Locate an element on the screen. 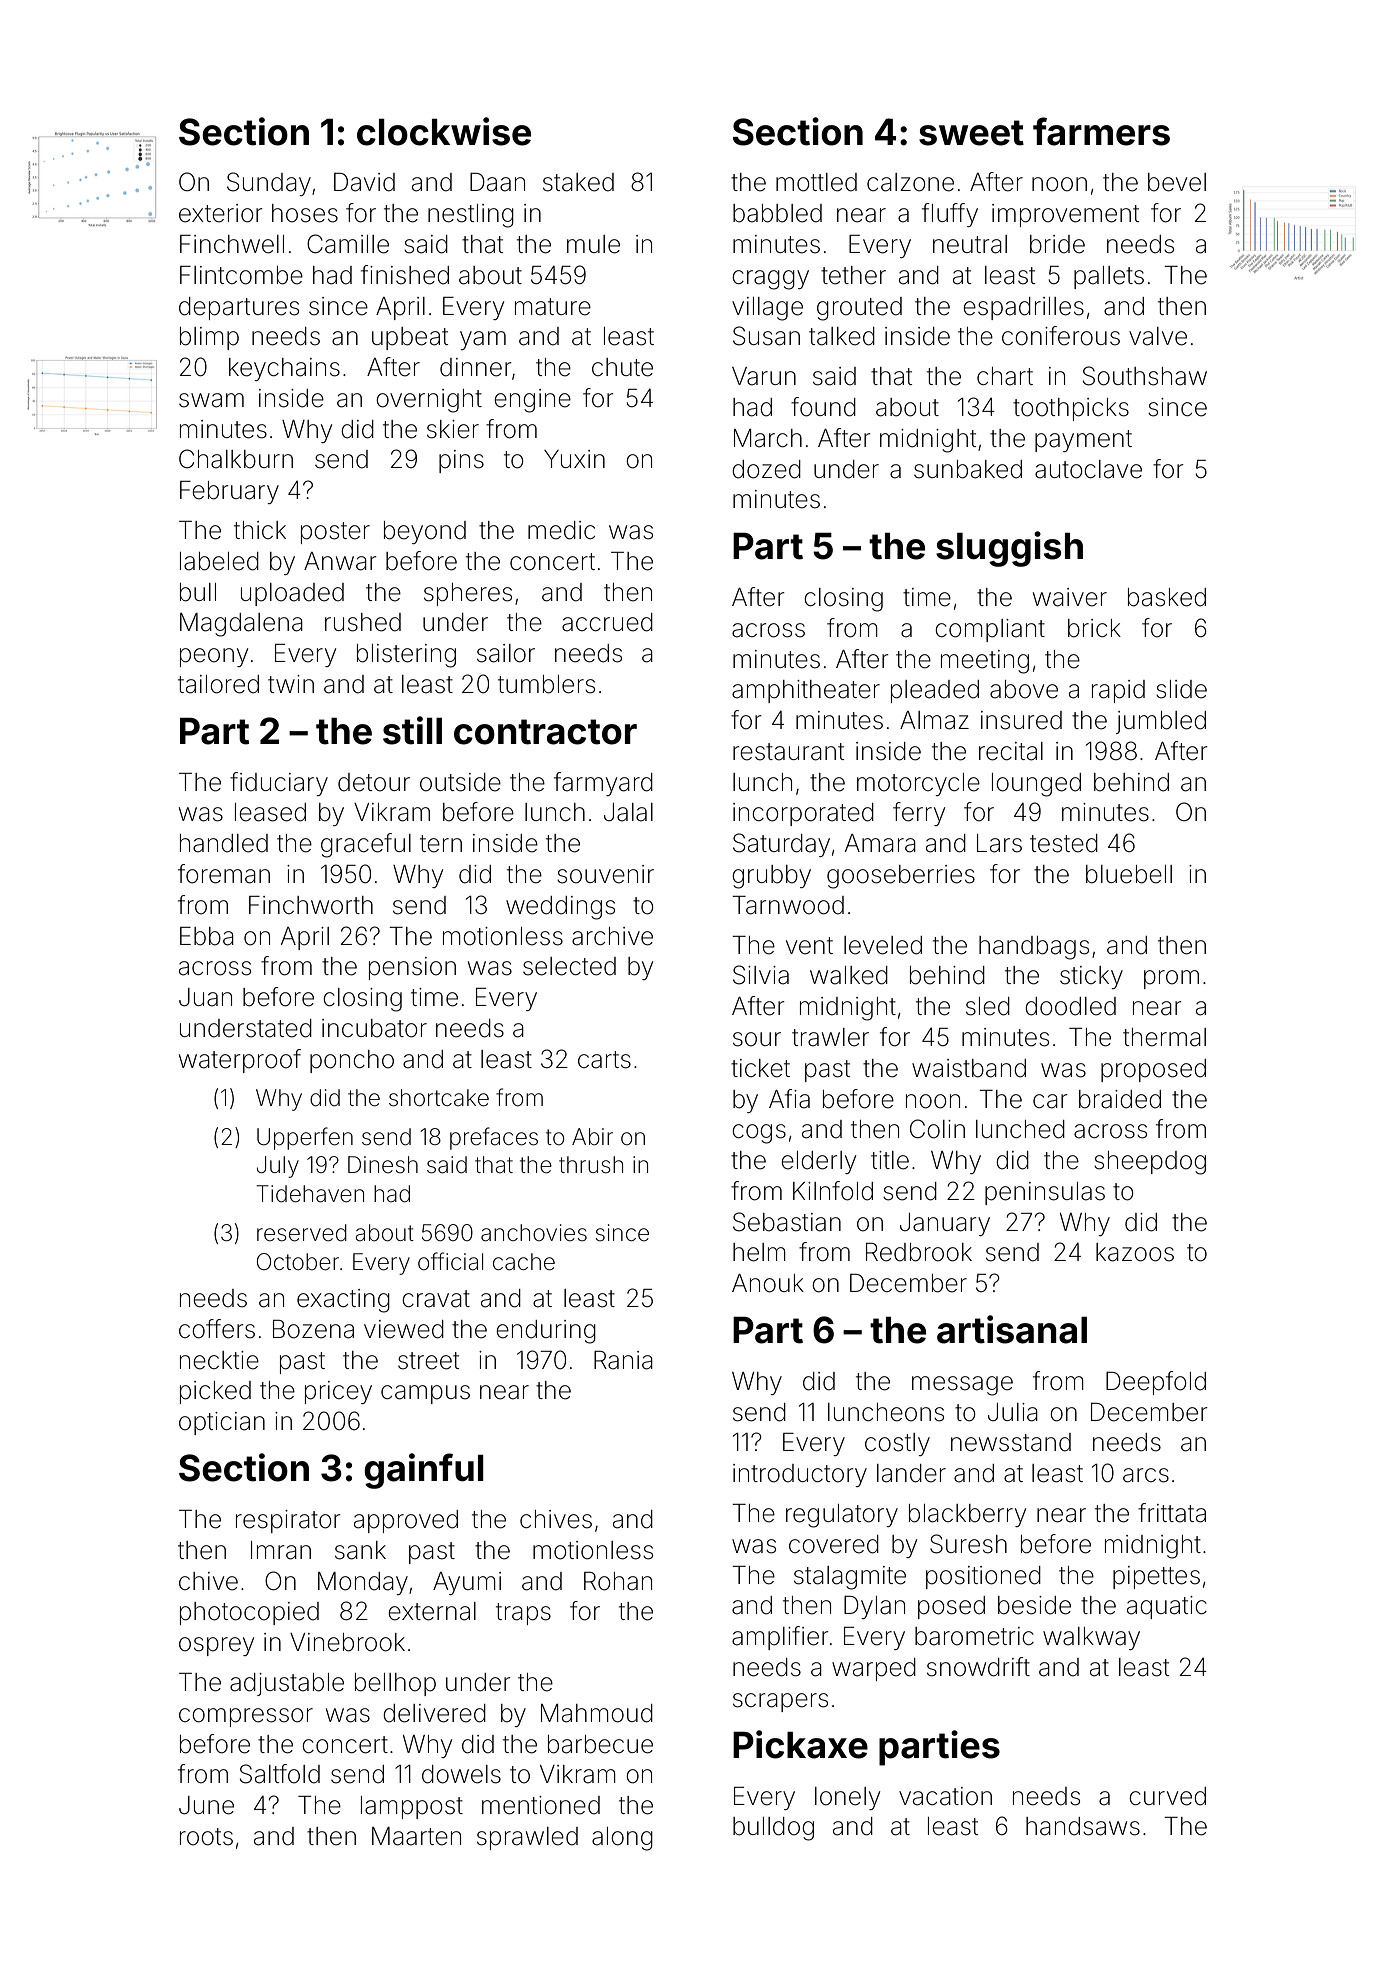 This screenshot has height=1969, width=1386. clockwise is located at coordinates (444, 131).
